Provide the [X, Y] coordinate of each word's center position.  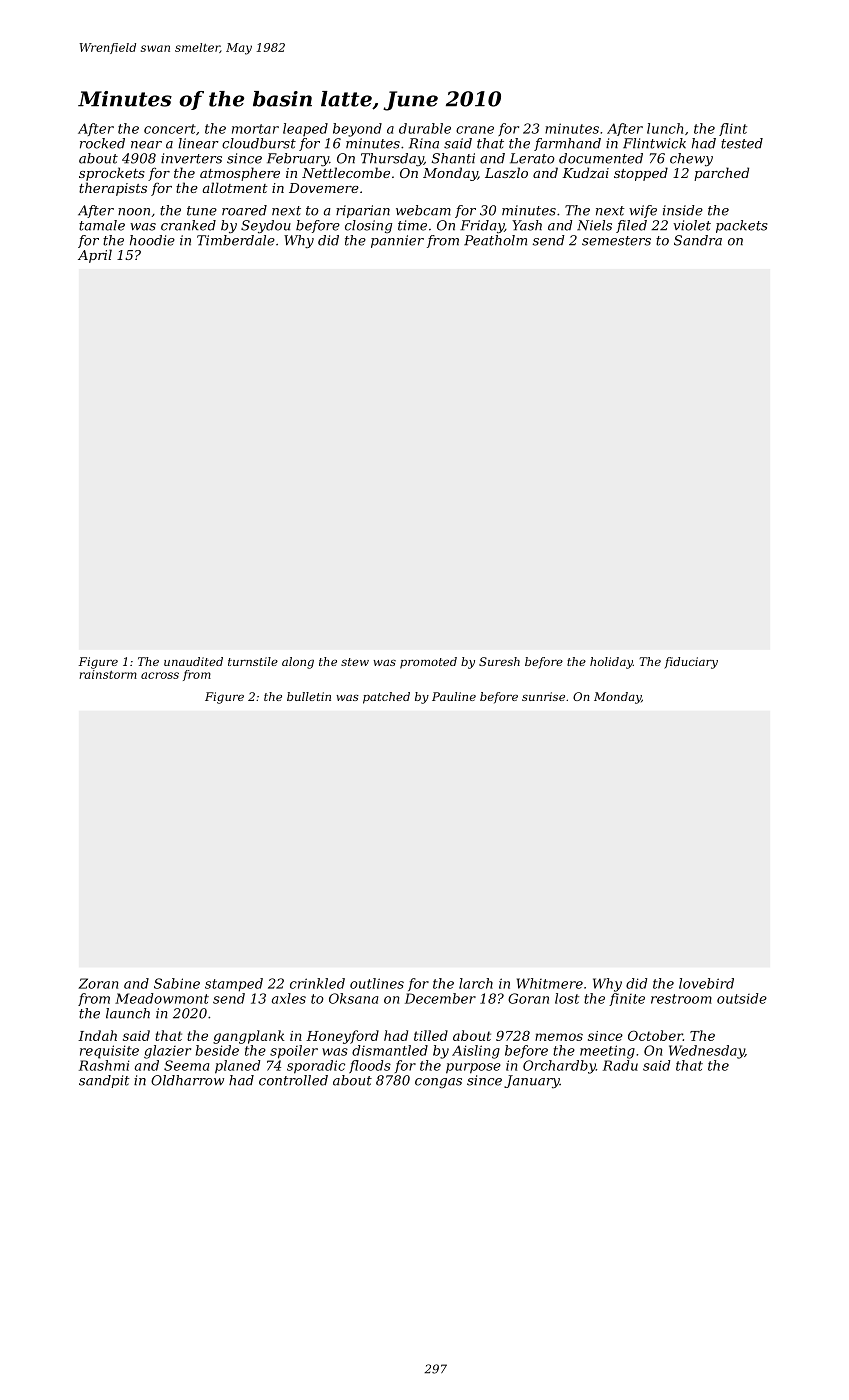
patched [386, 698]
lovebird [706, 983]
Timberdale [236, 240]
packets [742, 226]
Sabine [177, 983]
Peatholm [495, 240]
